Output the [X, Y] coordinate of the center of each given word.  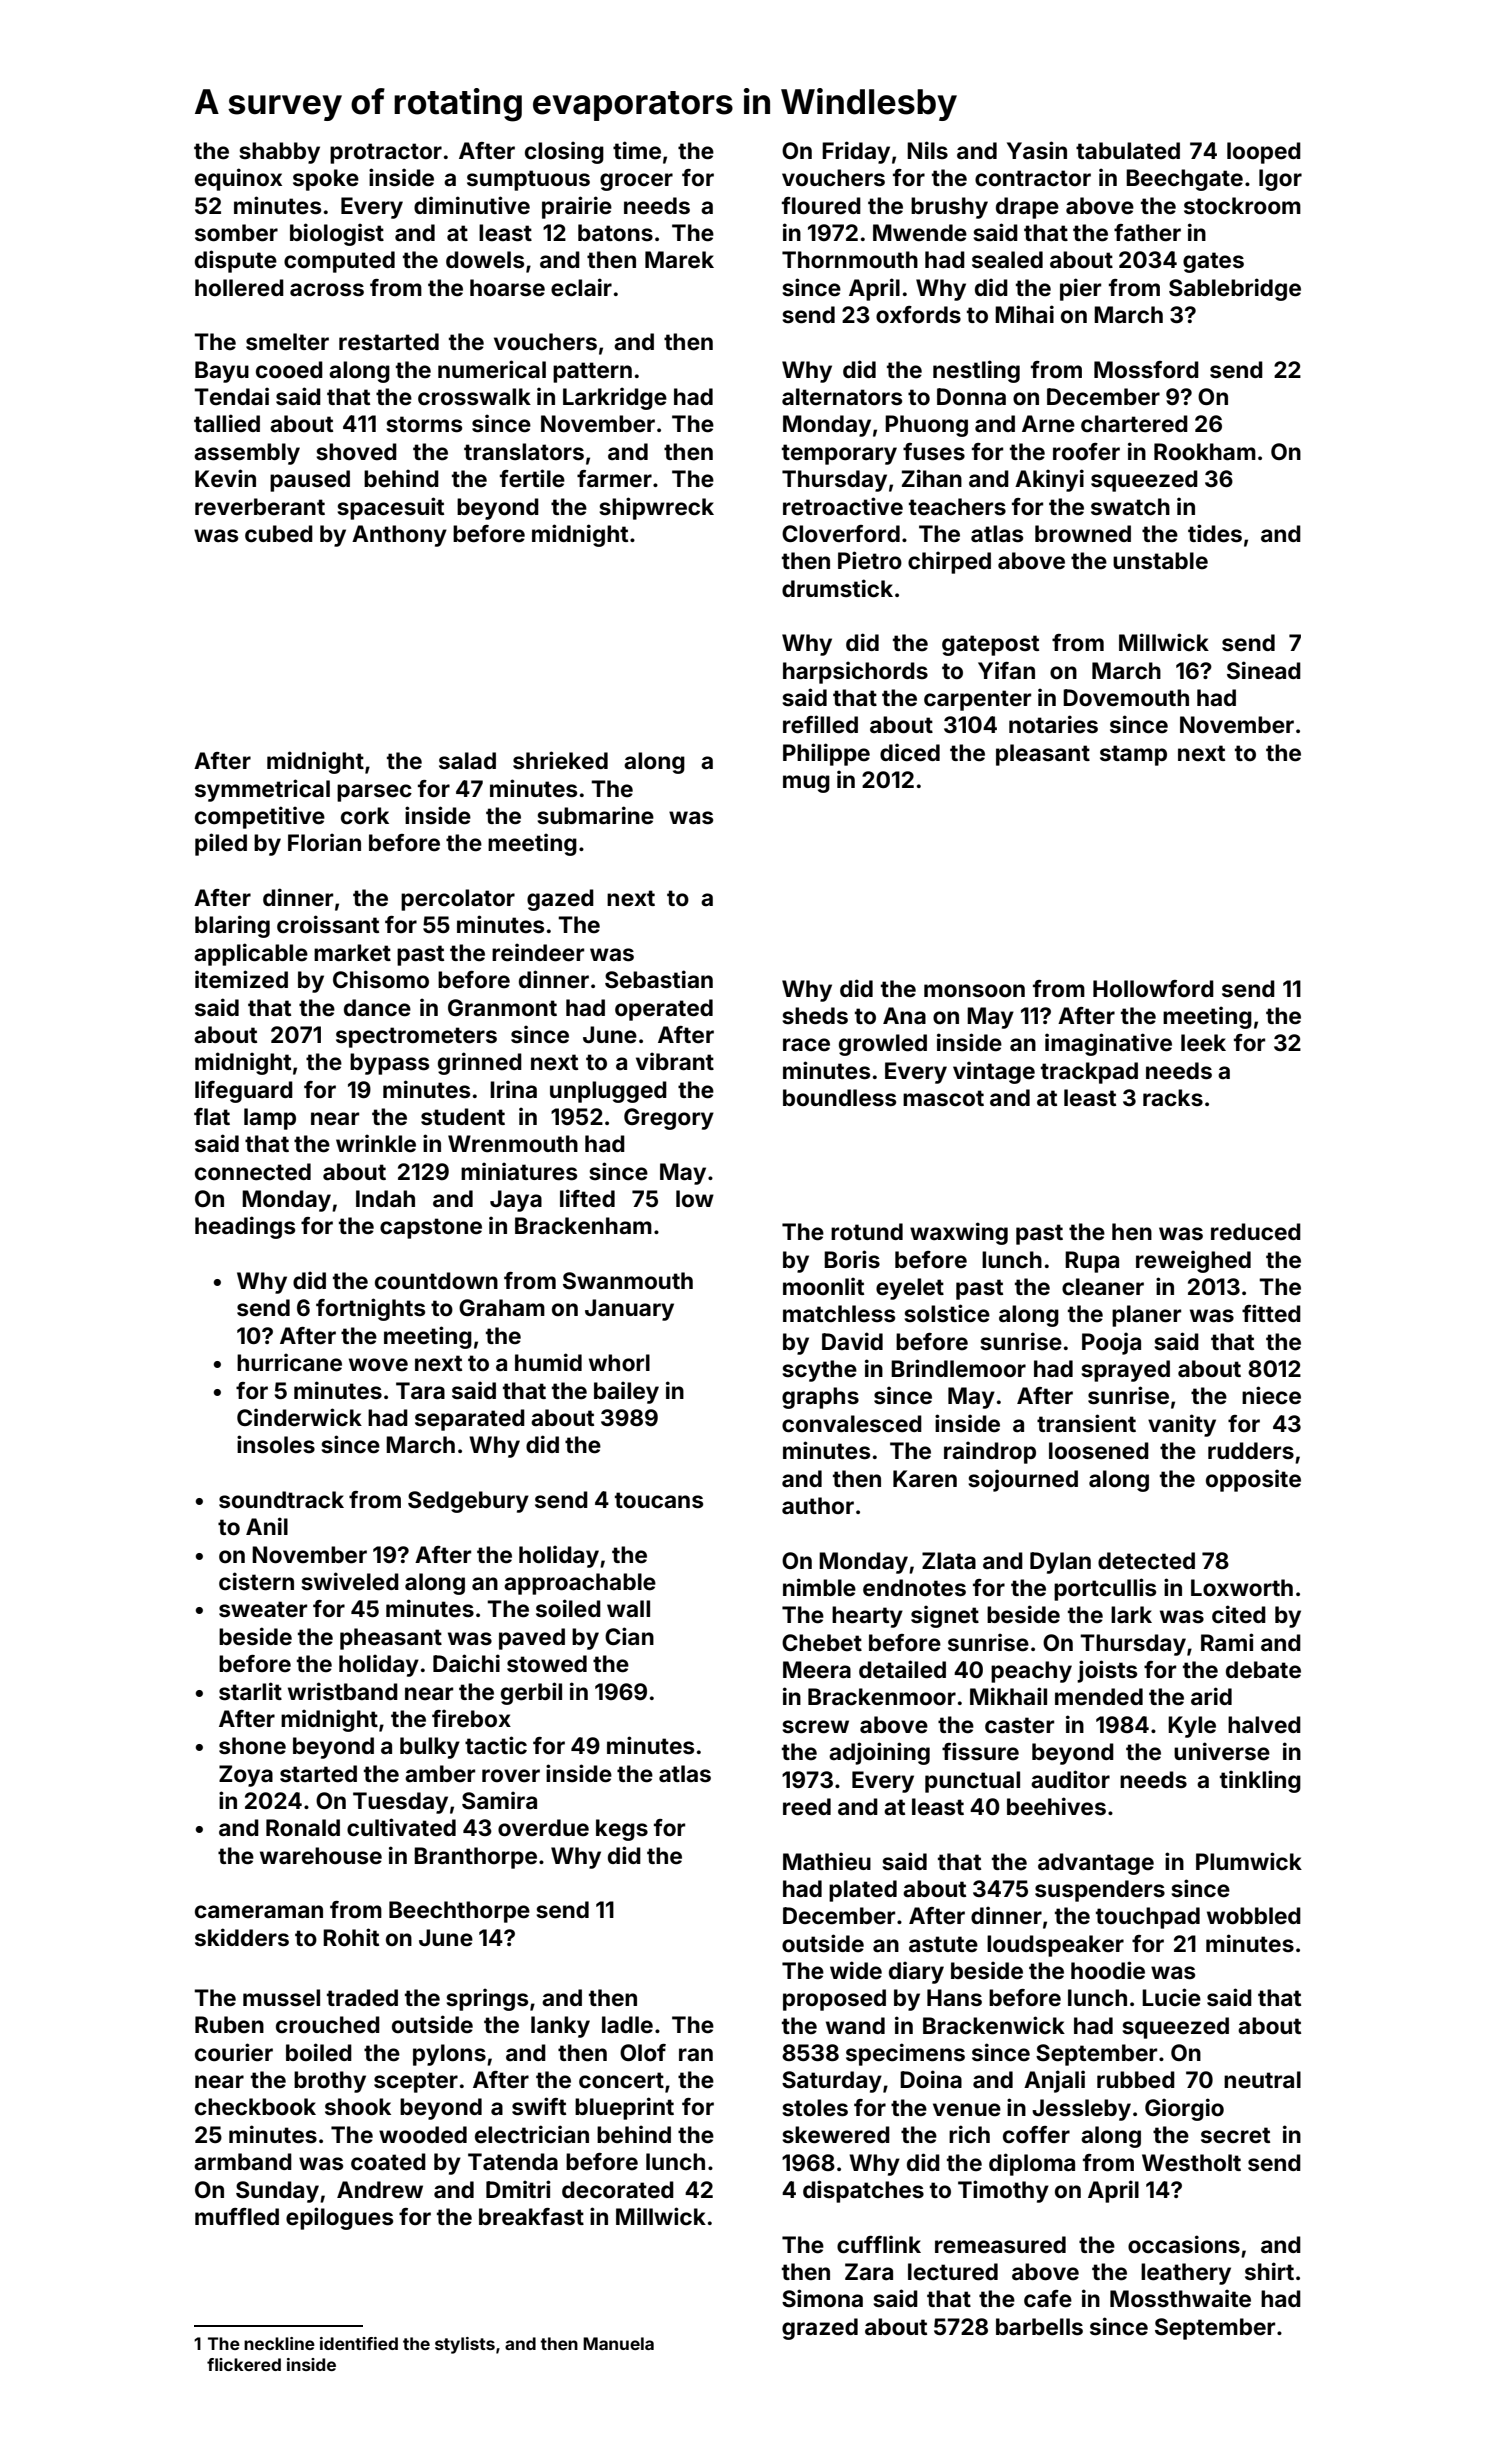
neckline [279, 2343]
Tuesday [400, 1803]
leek [1203, 1043]
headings [245, 1227]
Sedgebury [468, 1502]
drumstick [837, 588]
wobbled [1254, 1916]
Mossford [1146, 370]
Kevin [225, 478]
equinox [238, 179]
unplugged [608, 1092]
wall [628, 1608]
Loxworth [1242, 1588]
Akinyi [1049, 480]
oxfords [918, 315]
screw [815, 1727]
